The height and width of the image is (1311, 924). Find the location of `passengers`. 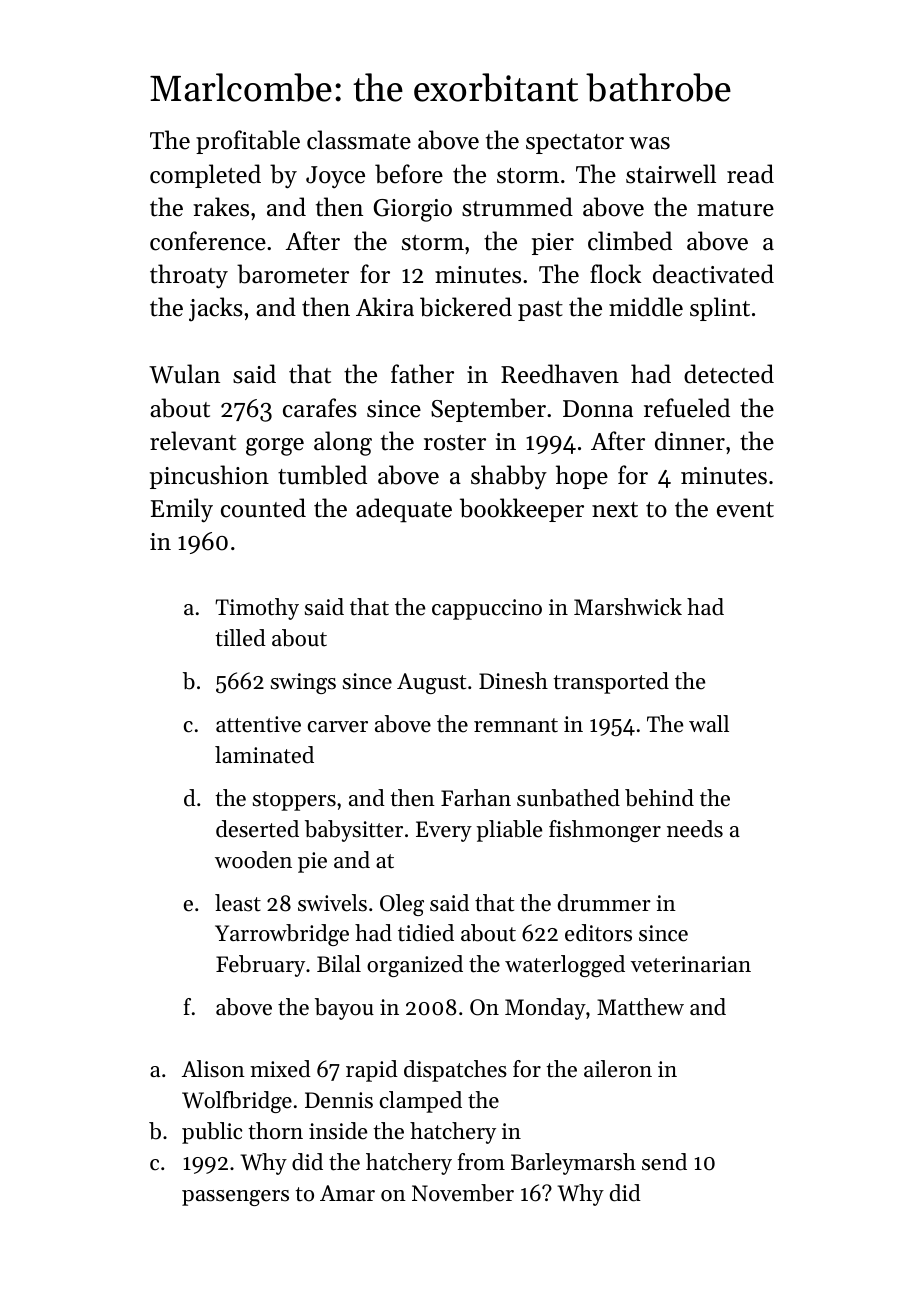

passengers is located at coordinates (235, 1198).
